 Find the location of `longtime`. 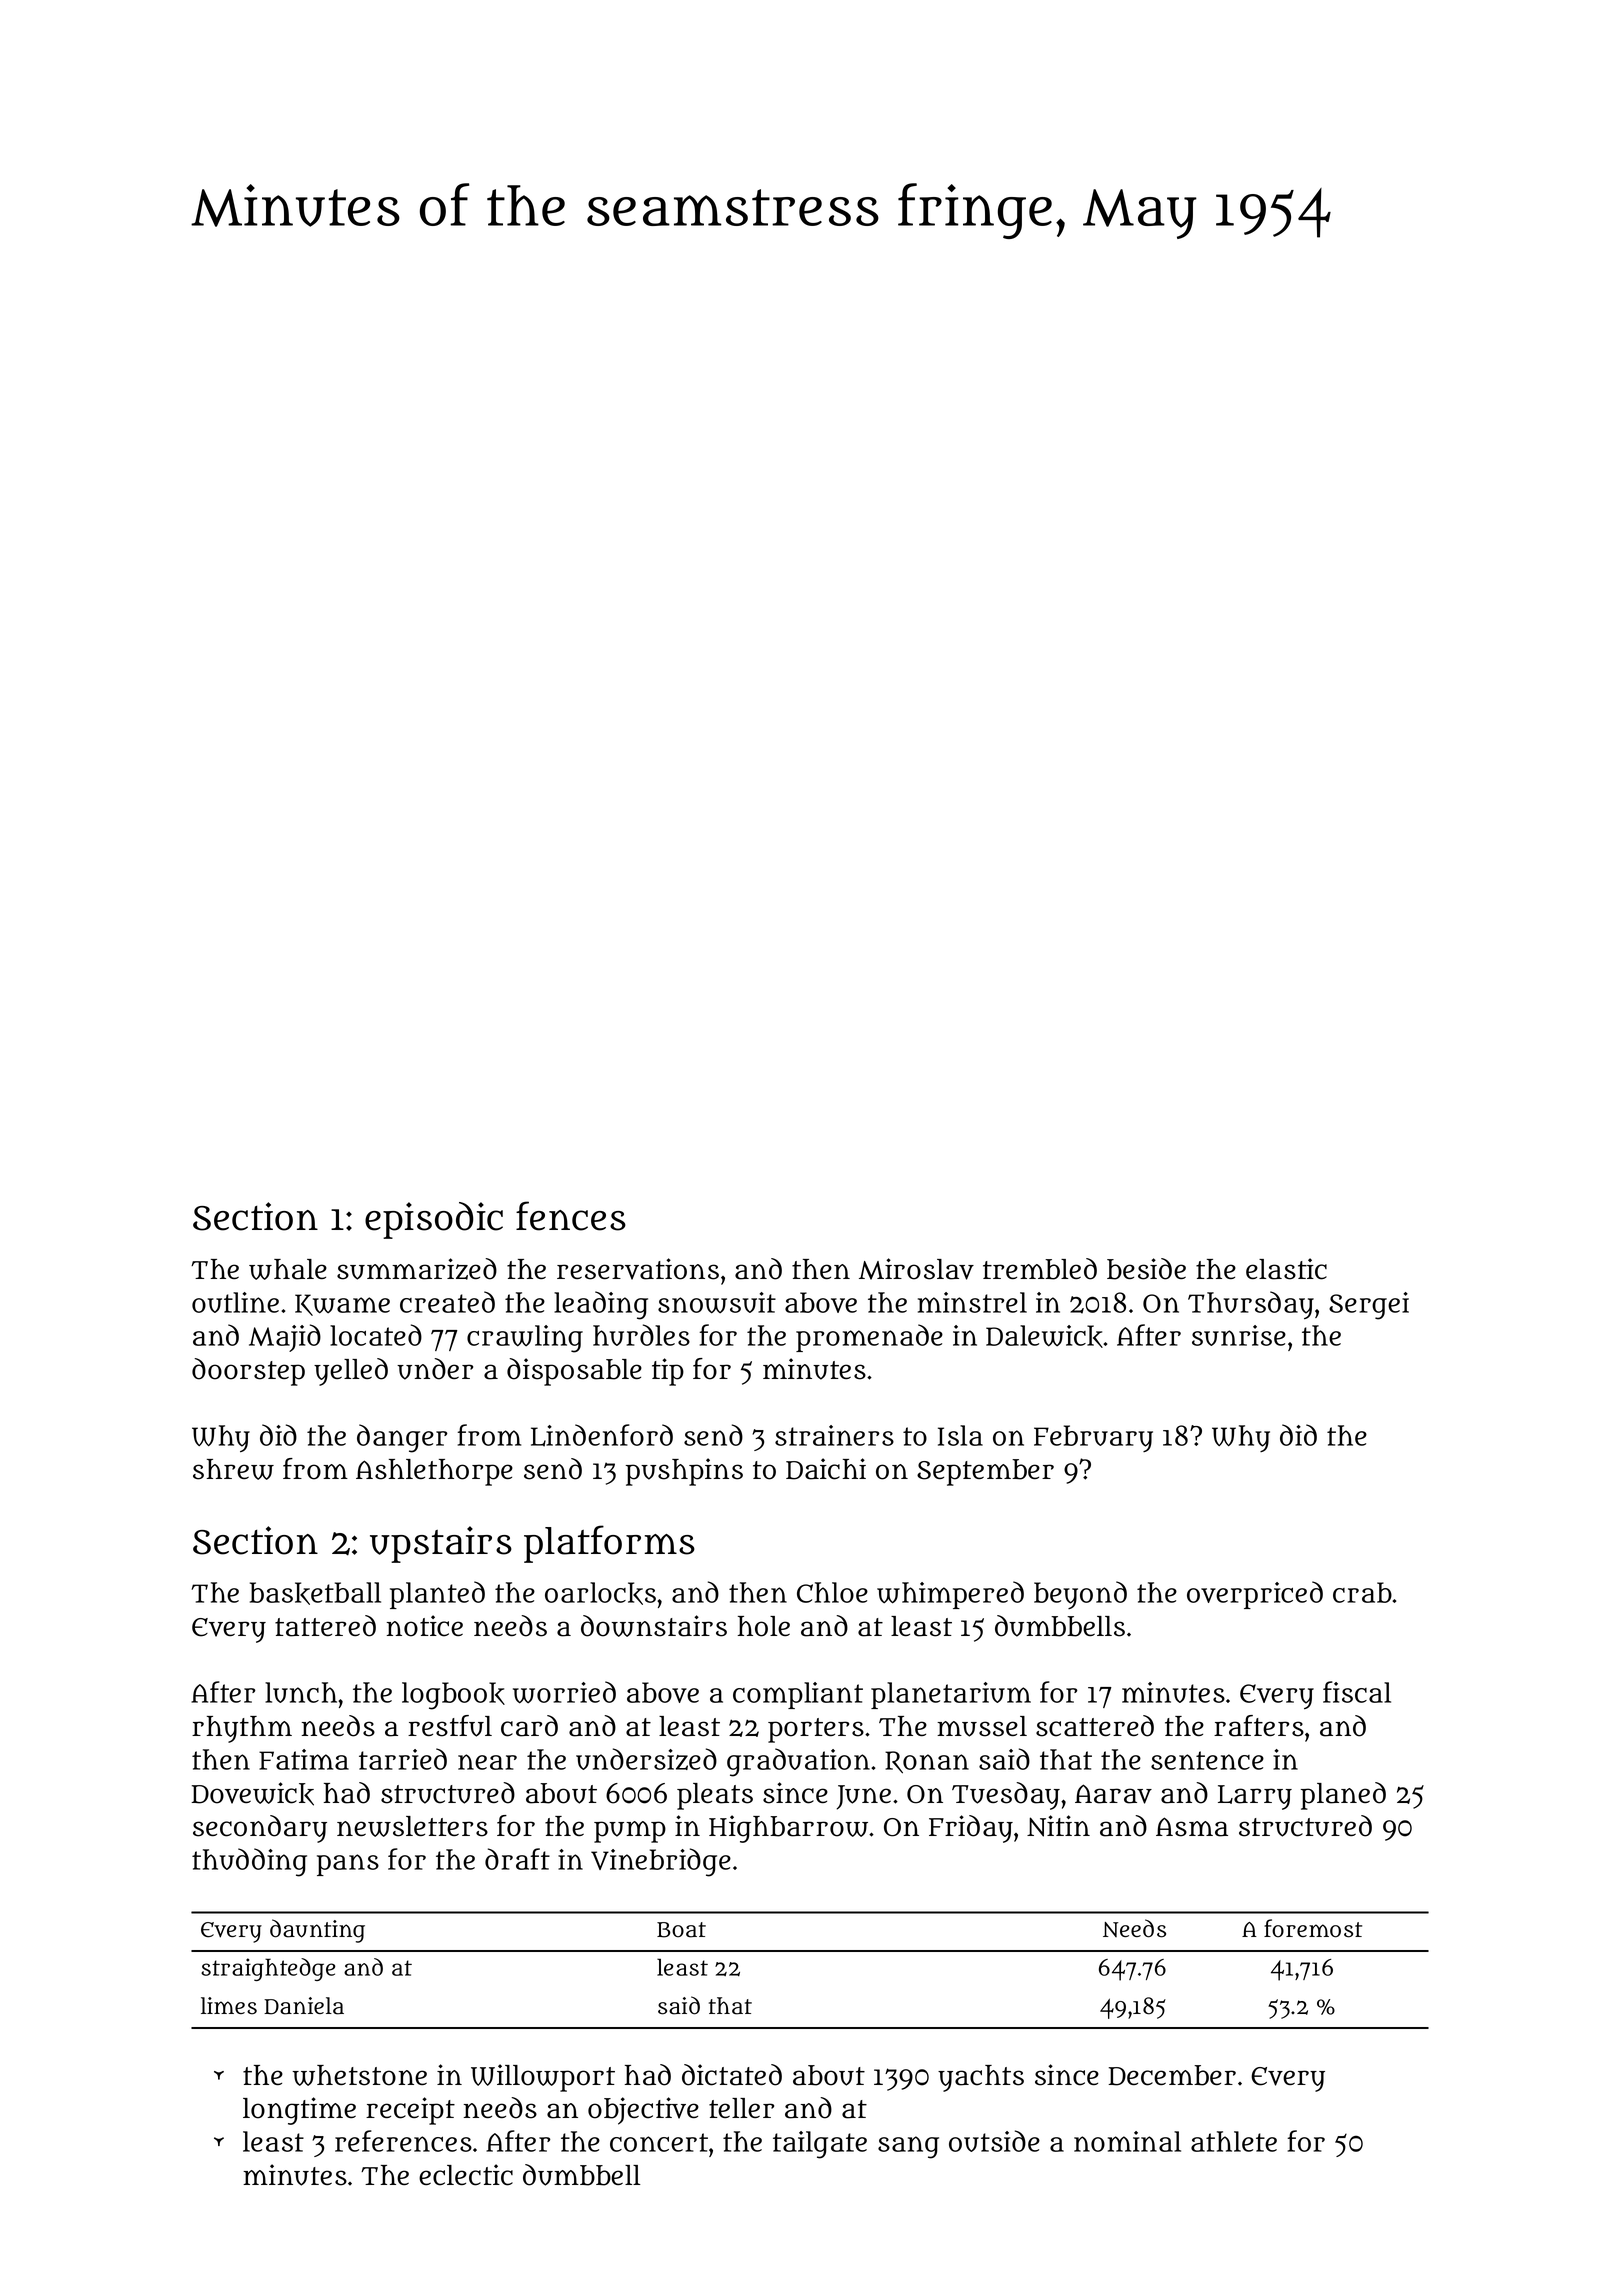

longtime is located at coordinates (299, 2111).
